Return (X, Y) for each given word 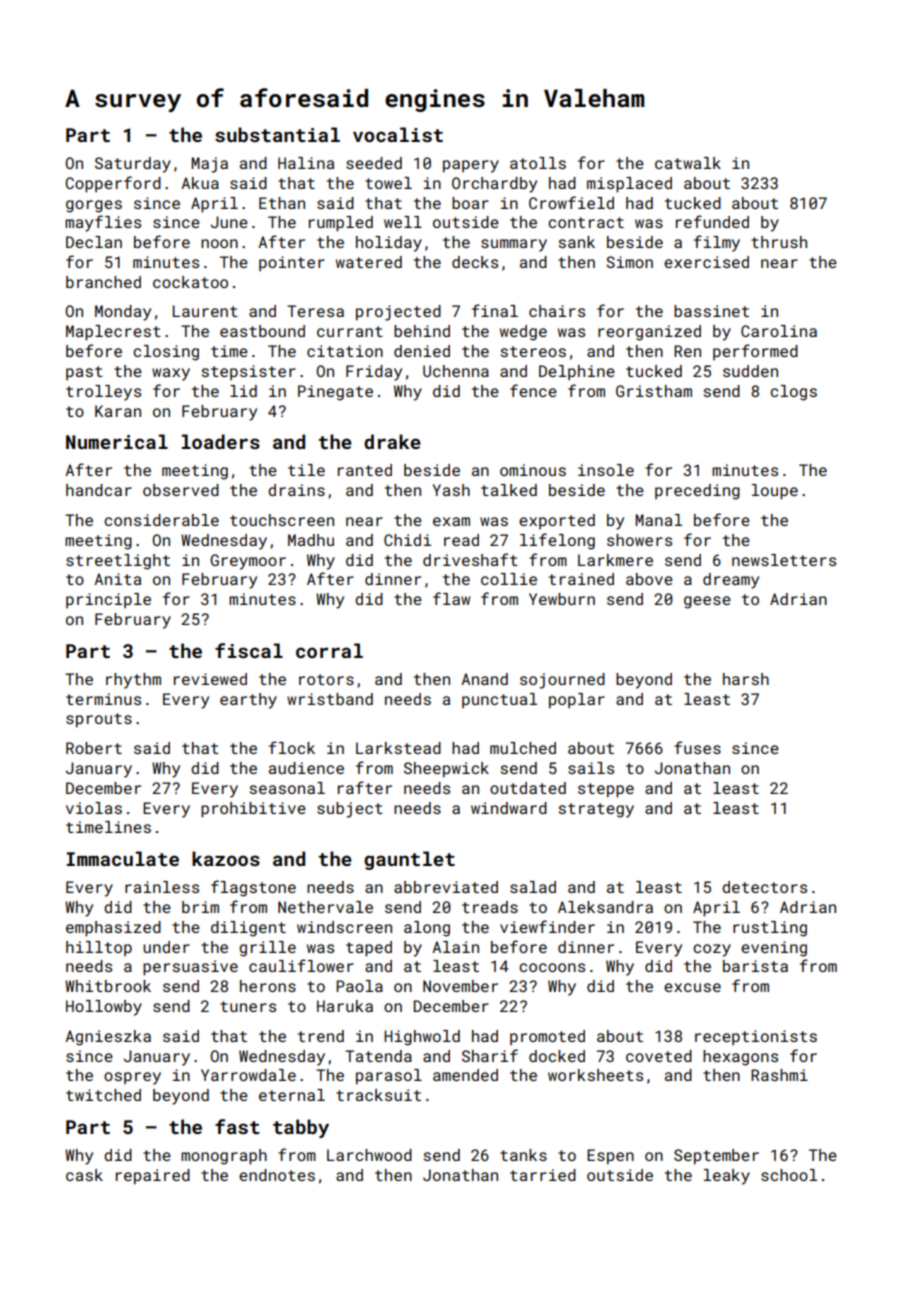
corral (329, 650)
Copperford (113, 184)
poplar (577, 701)
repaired (153, 1177)
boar (470, 203)
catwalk (688, 163)
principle (108, 600)
